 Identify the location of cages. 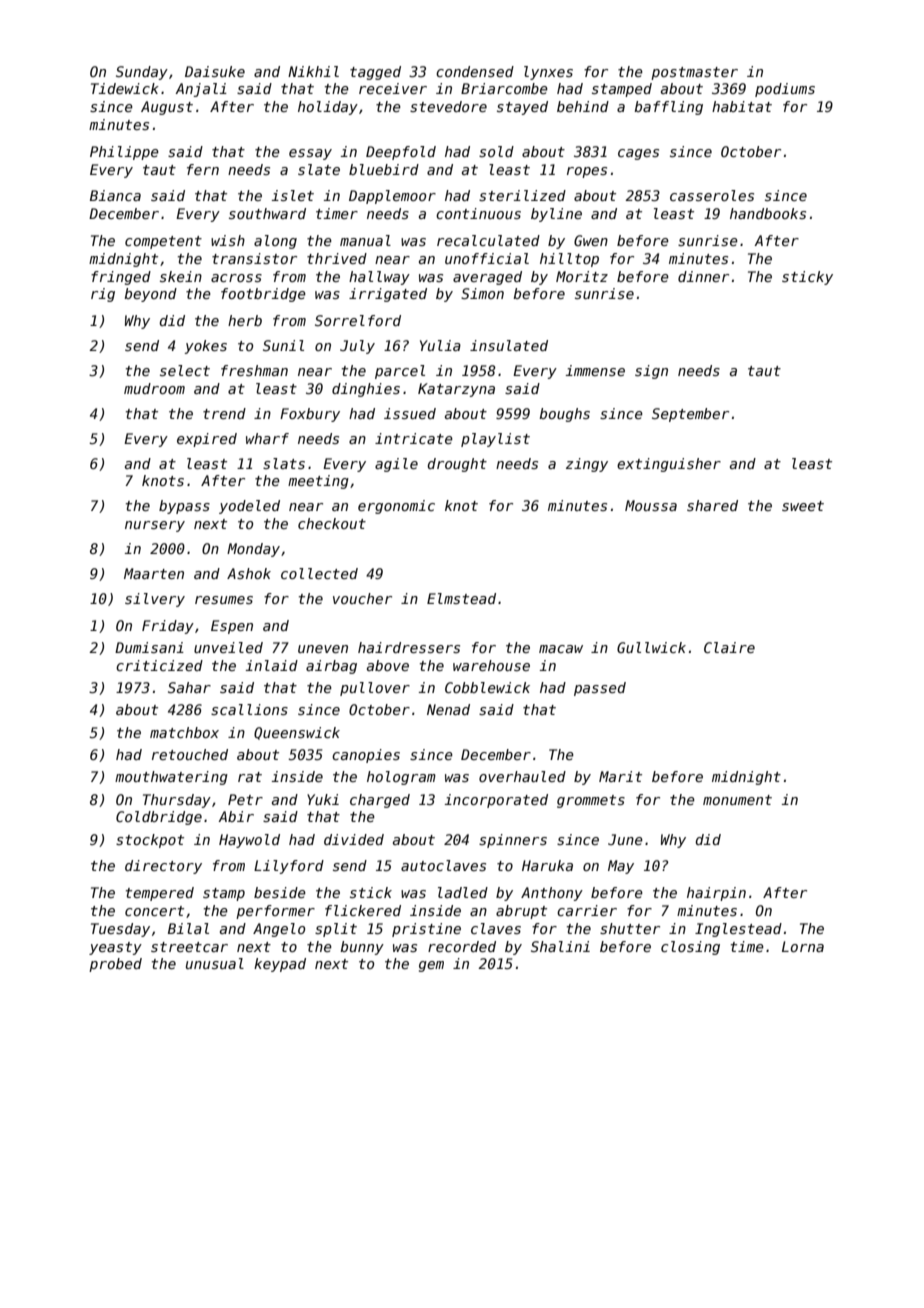
(638, 154).
